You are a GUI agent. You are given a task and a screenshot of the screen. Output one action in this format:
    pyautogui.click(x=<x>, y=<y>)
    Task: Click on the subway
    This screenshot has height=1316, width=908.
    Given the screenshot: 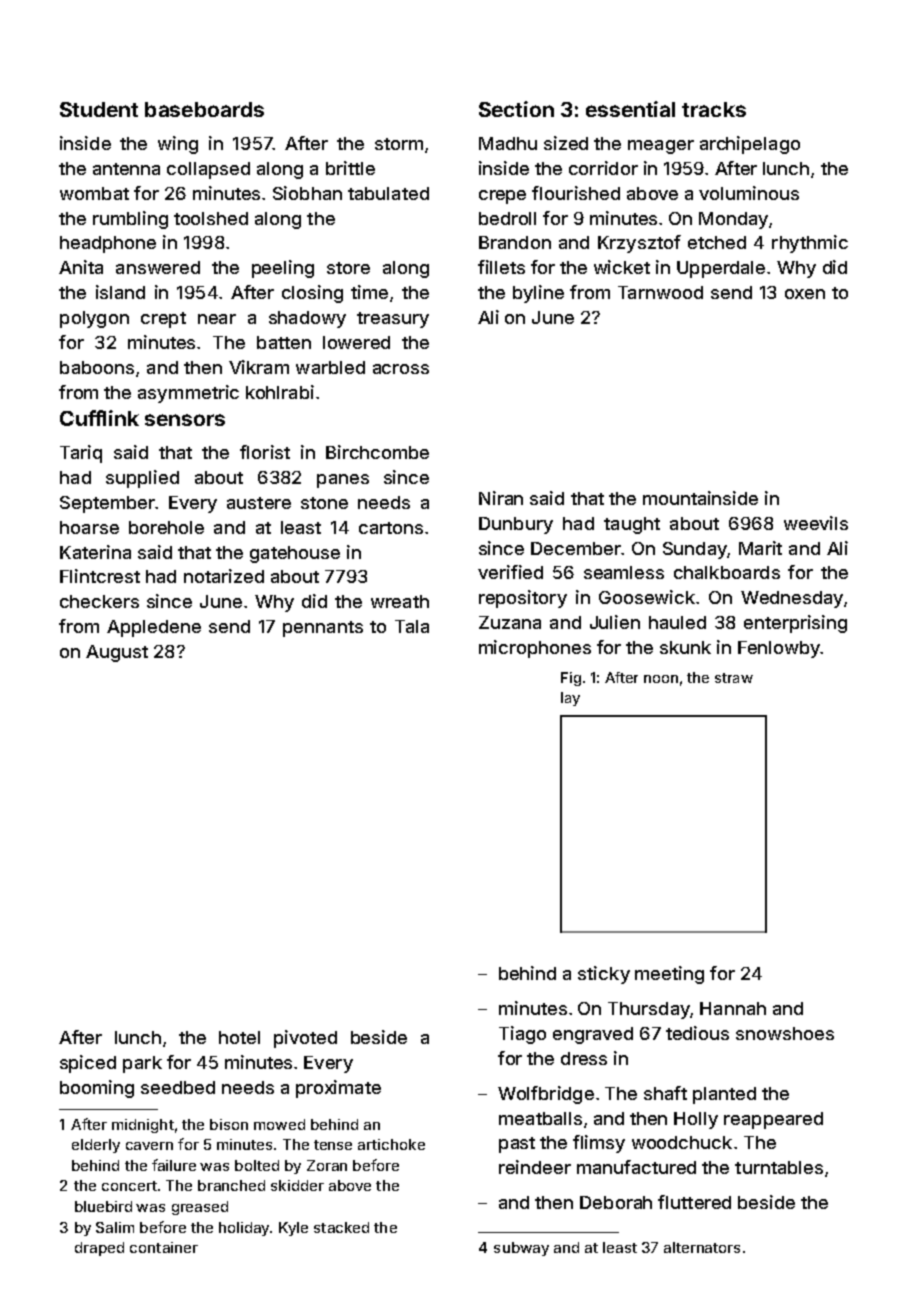 What is the action you would take?
    pyautogui.click(x=521, y=1249)
